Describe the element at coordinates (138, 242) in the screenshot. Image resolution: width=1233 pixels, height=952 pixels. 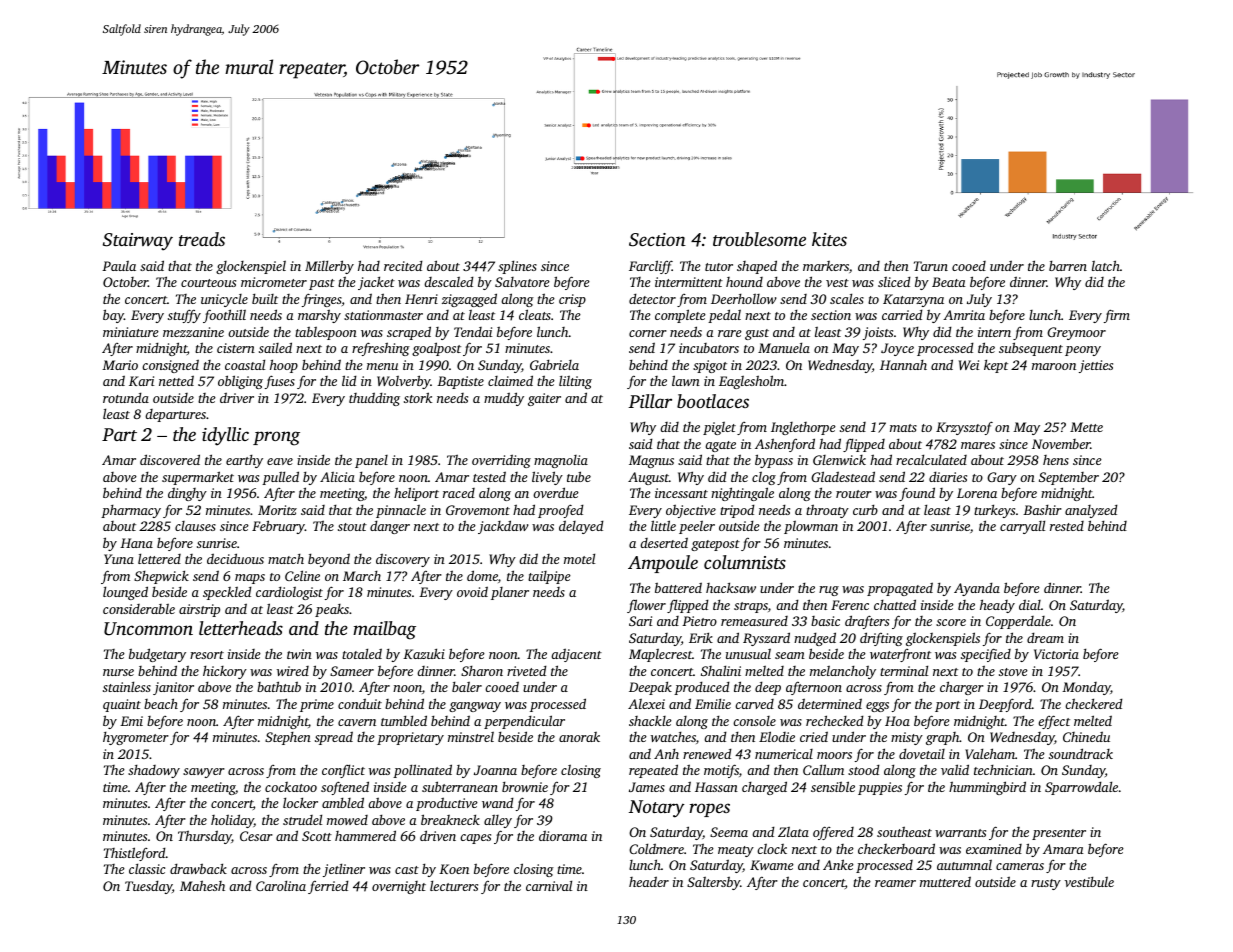
I see `Stairway` at that location.
